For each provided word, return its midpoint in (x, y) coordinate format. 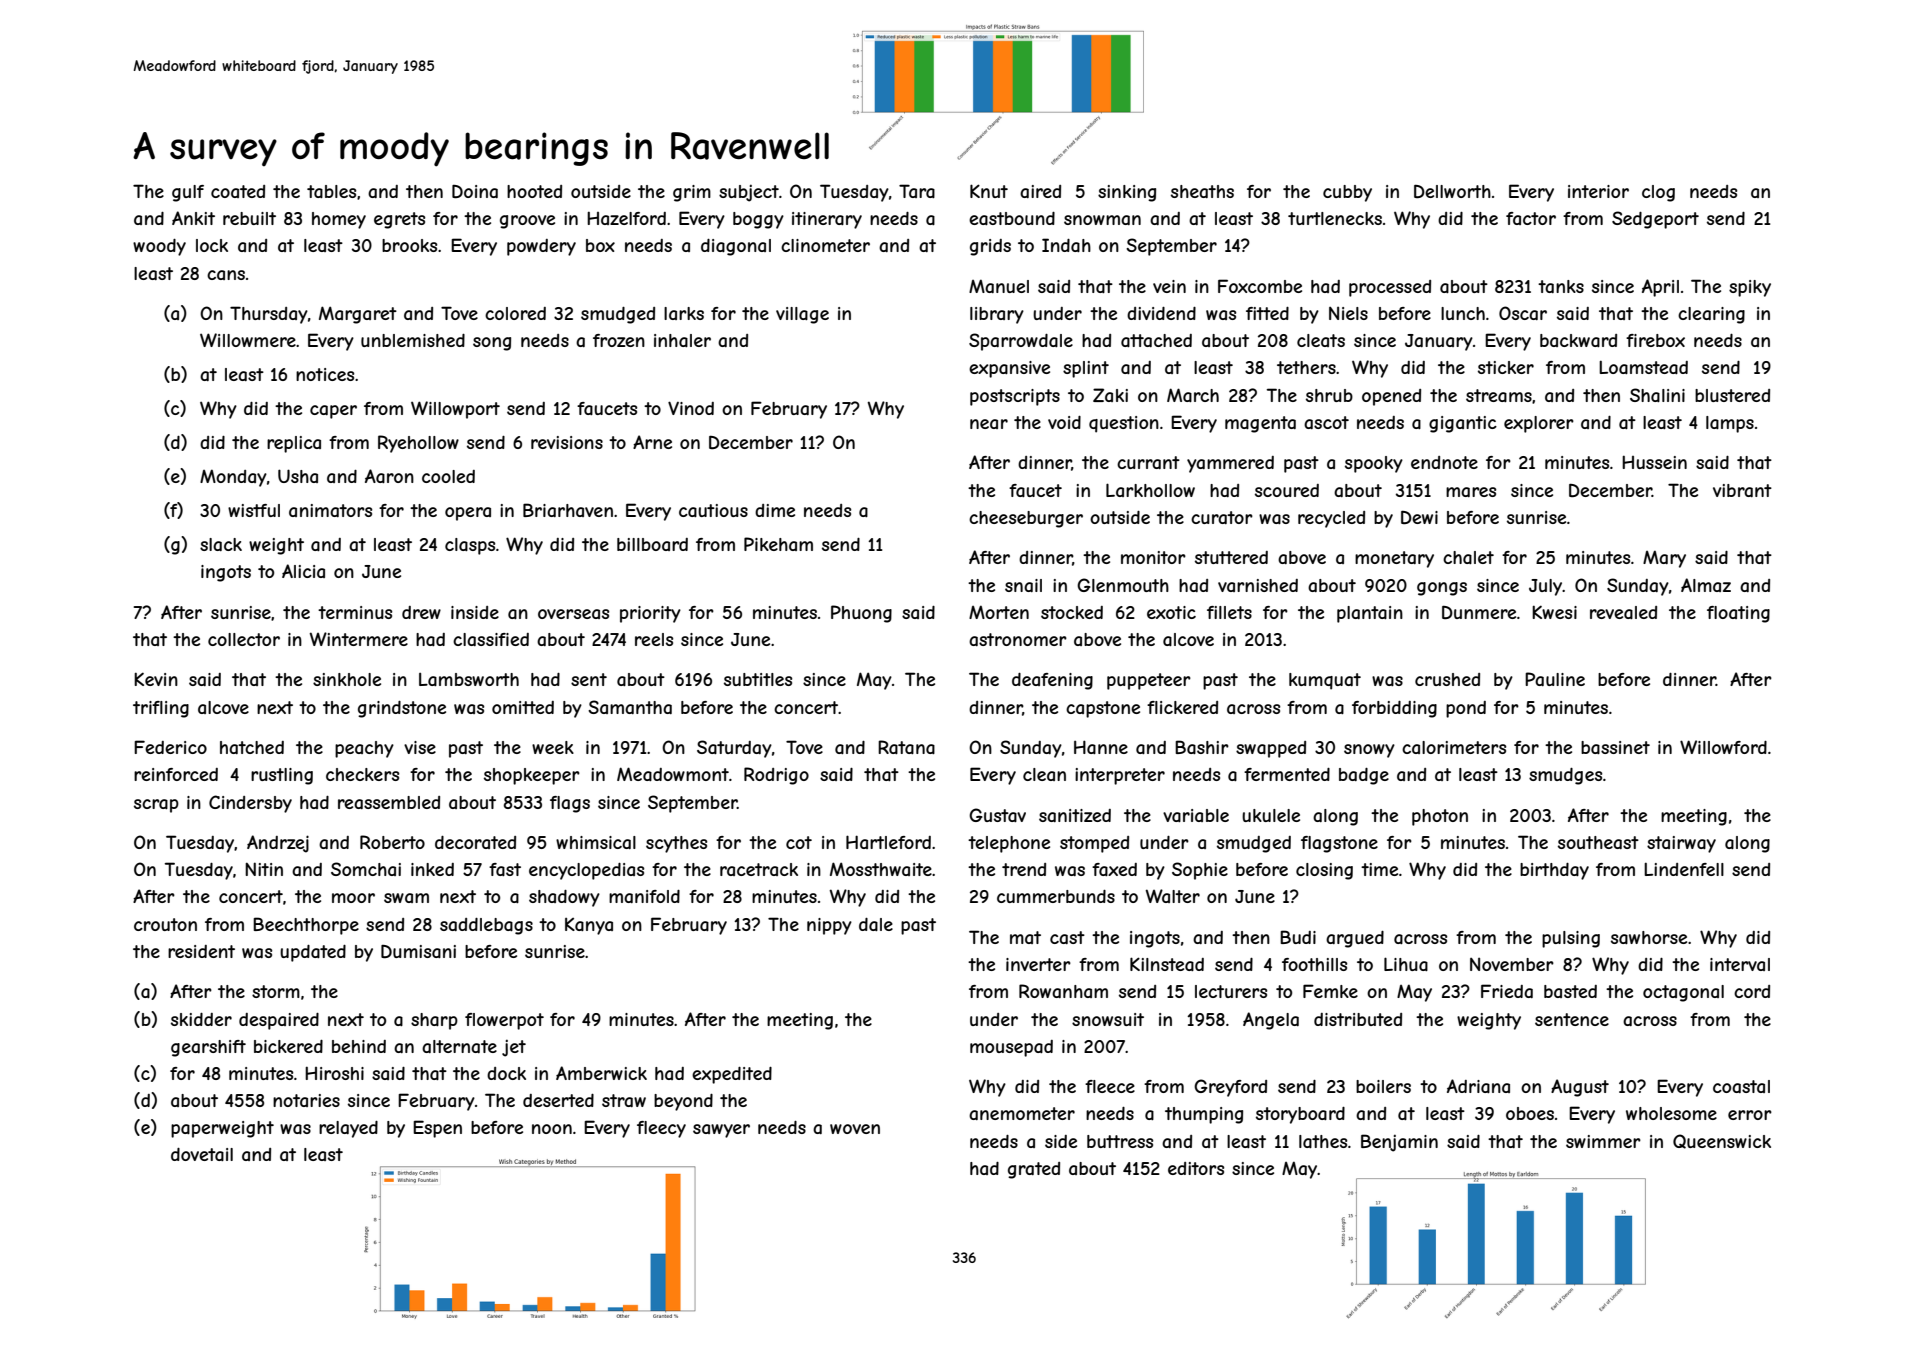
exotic (1171, 612)
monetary (1394, 559)
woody (159, 247)
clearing (1711, 315)
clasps (470, 546)
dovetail (202, 1154)
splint (1086, 369)
